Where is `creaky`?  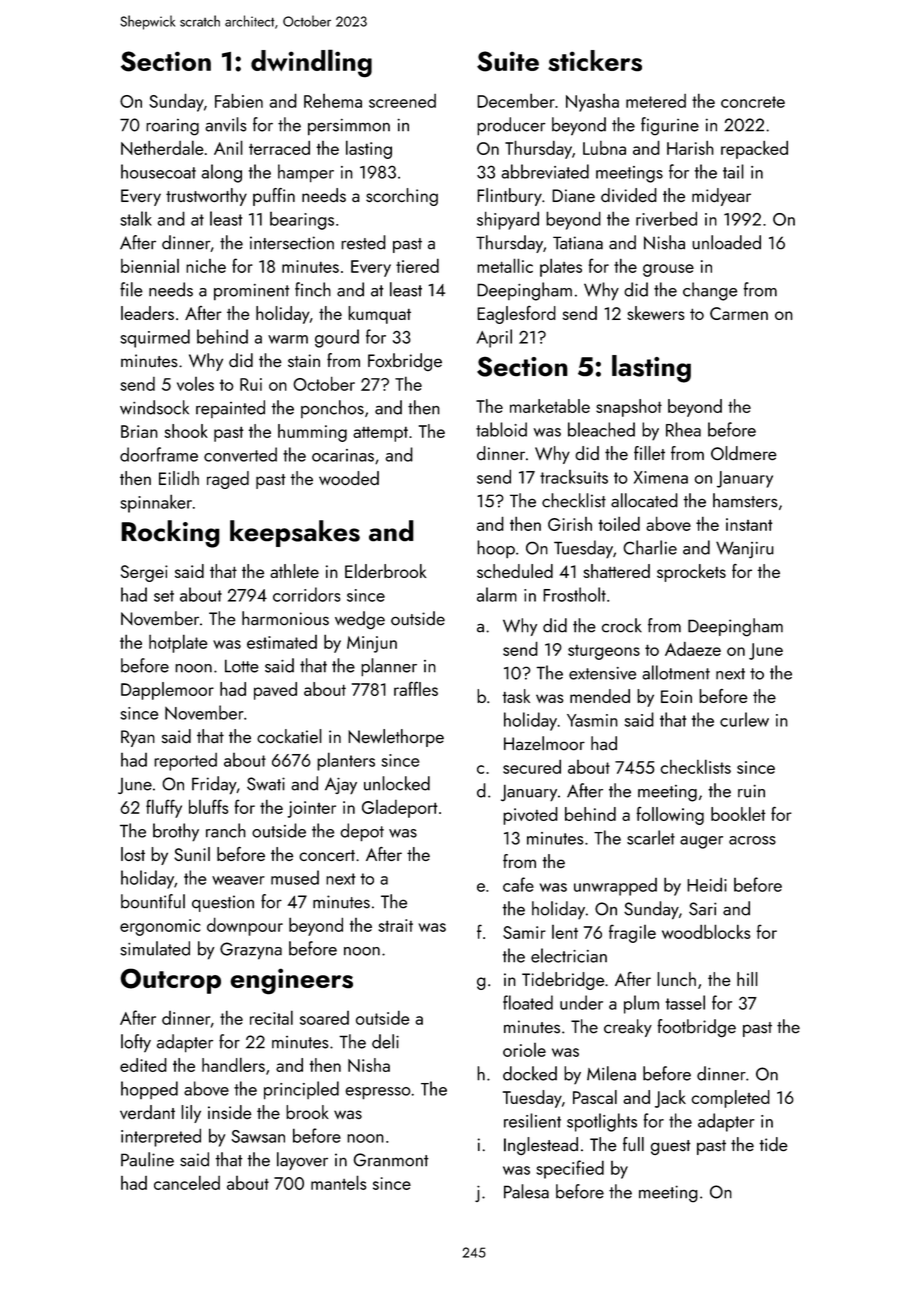 creaky is located at coordinates (628, 1028).
